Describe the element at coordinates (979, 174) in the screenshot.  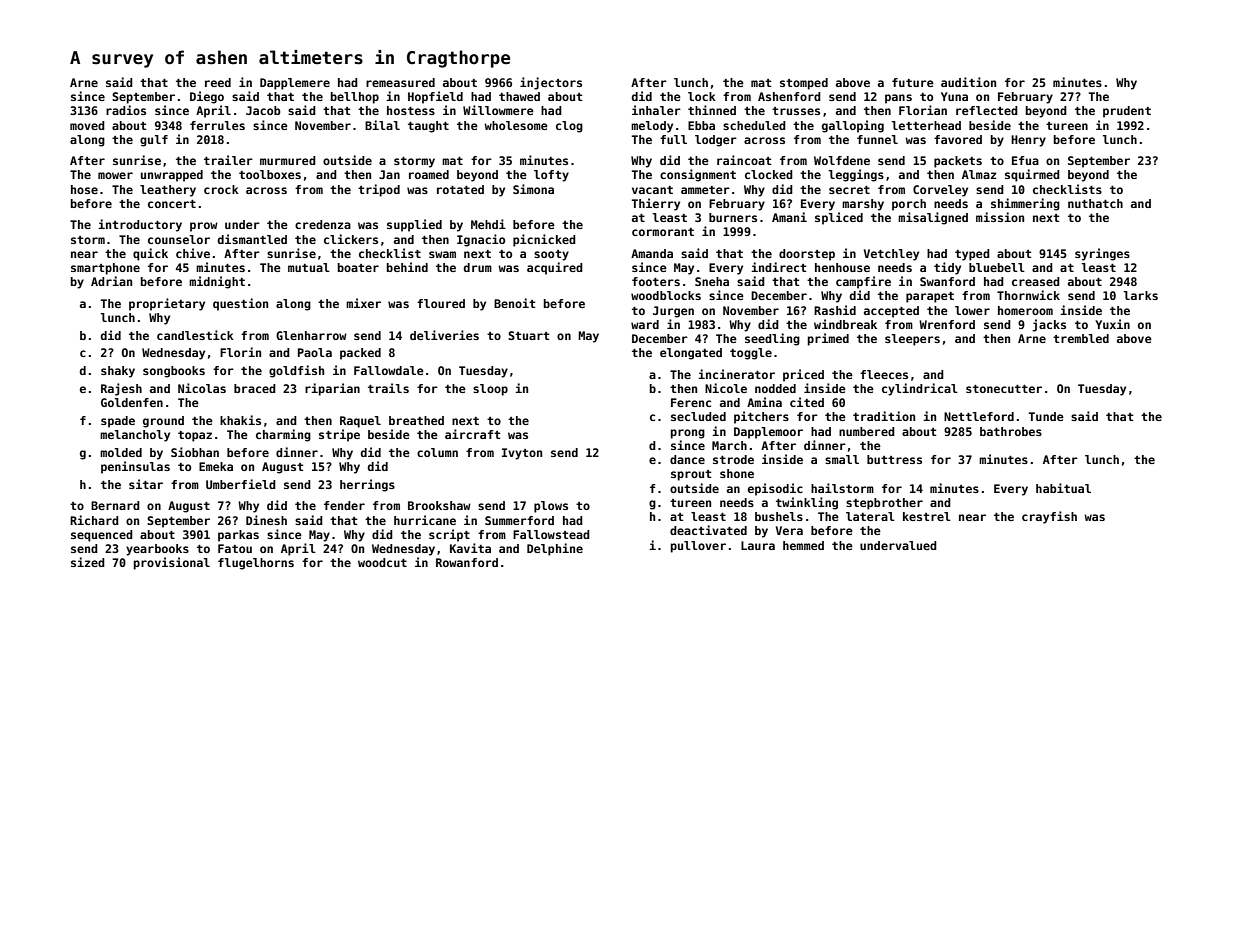
I see `Almaz` at that location.
